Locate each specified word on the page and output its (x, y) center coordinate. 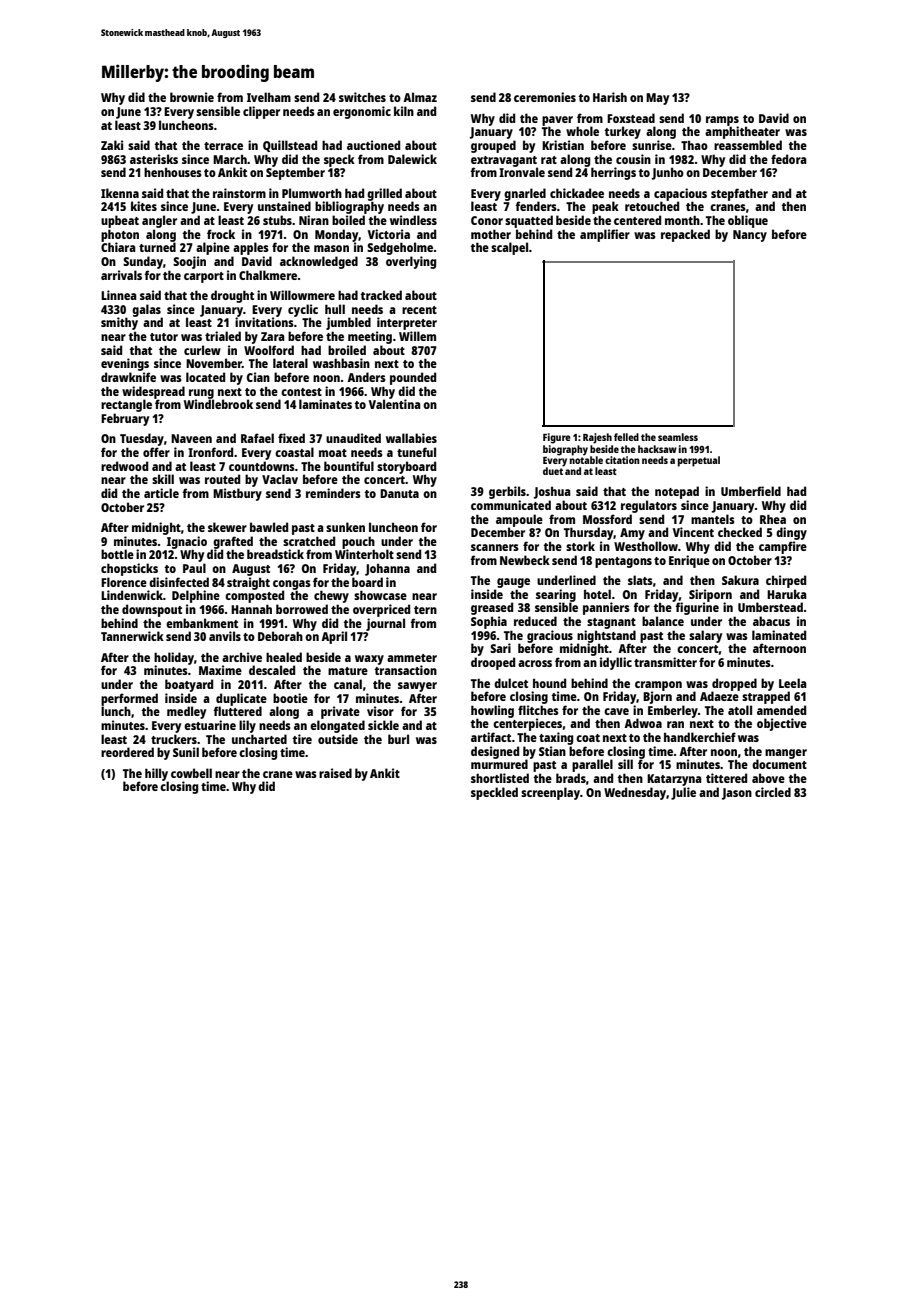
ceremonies (545, 97)
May (657, 99)
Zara (273, 336)
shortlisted (500, 778)
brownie (192, 97)
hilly (156, 774)
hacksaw (657, 449)
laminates (325, 404)
